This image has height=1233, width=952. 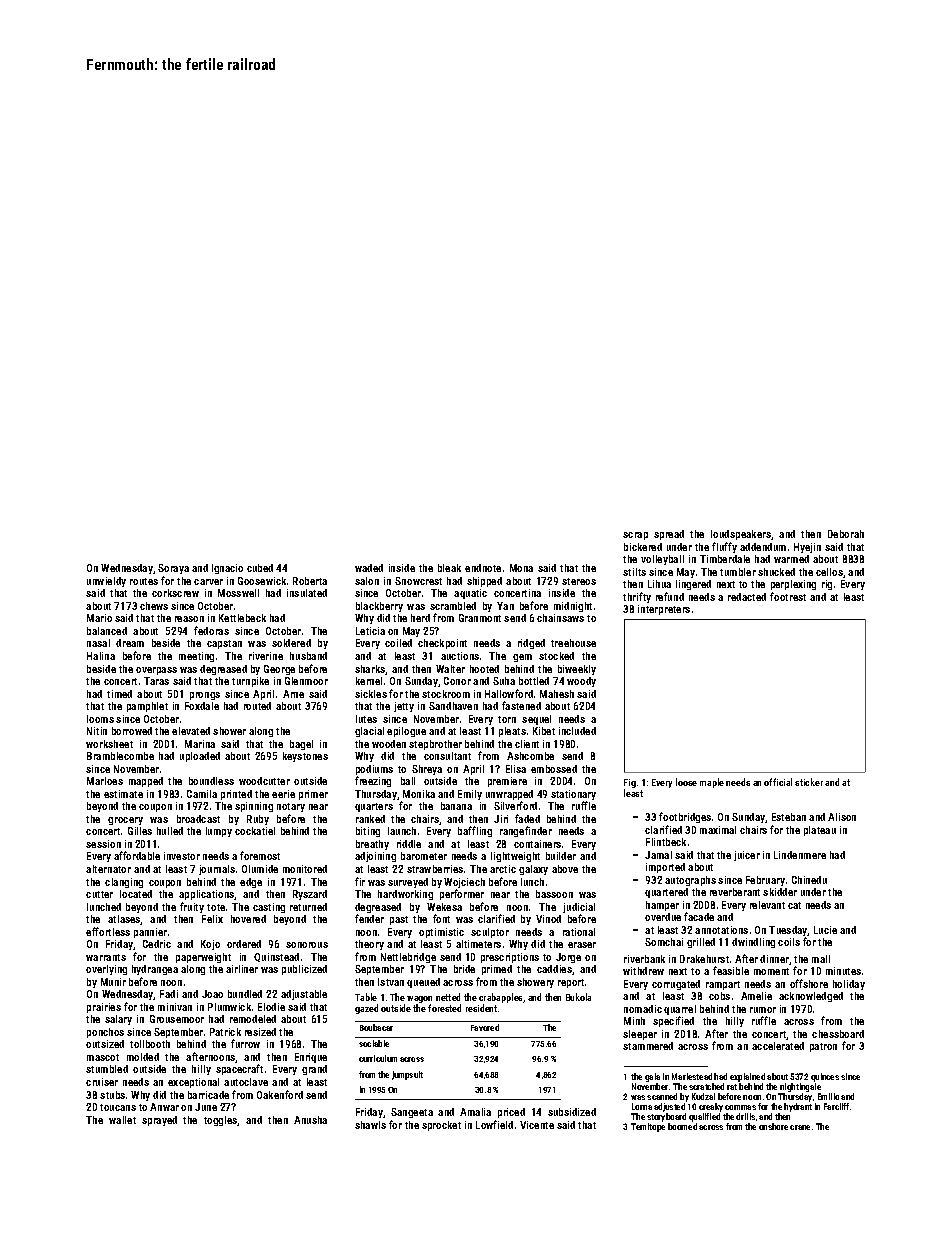 I want to click on Camila, so click(x=202, y=794).
